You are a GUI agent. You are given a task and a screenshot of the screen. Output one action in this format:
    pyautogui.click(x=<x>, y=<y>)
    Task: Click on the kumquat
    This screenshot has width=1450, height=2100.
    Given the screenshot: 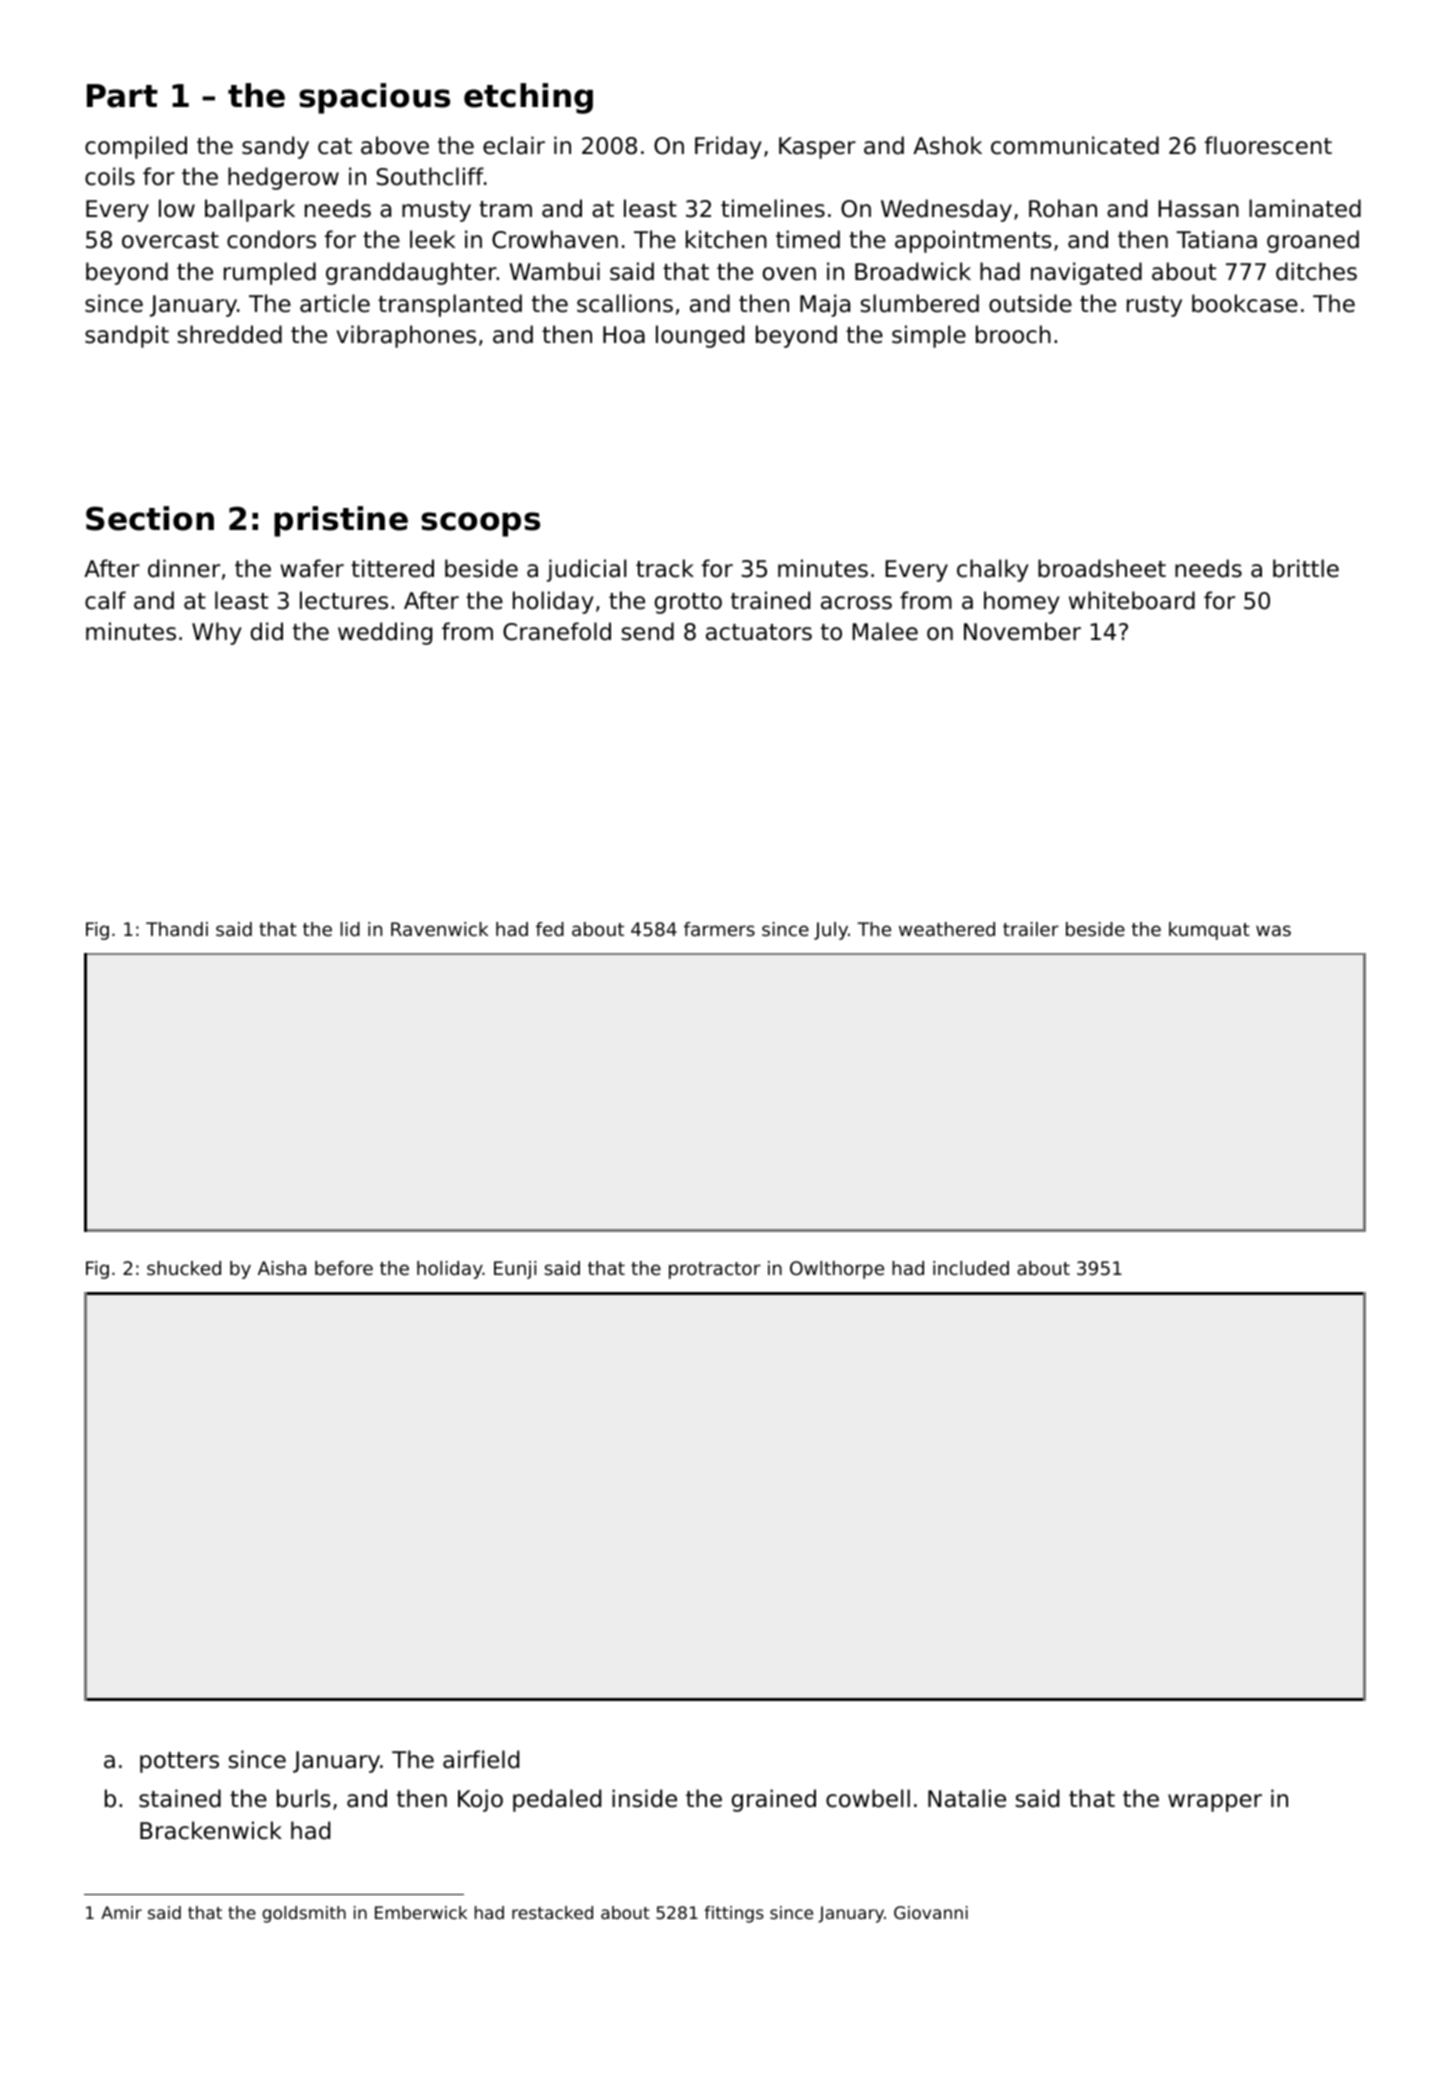 What is the action you would take?
    pyautogui.click(x=1209, y=931)
